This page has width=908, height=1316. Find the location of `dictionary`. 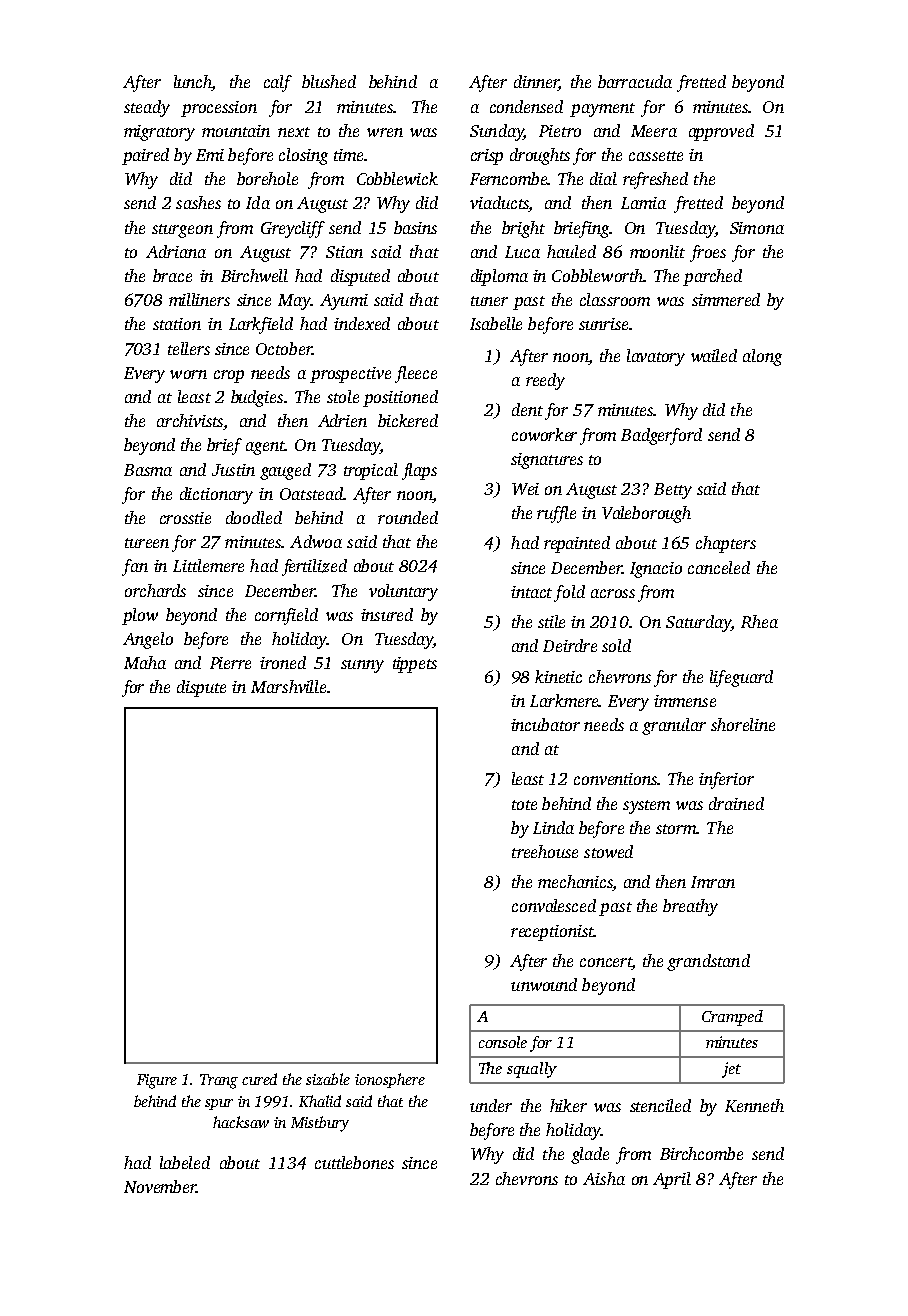

dictionary is located at coordinates (216, 495).
